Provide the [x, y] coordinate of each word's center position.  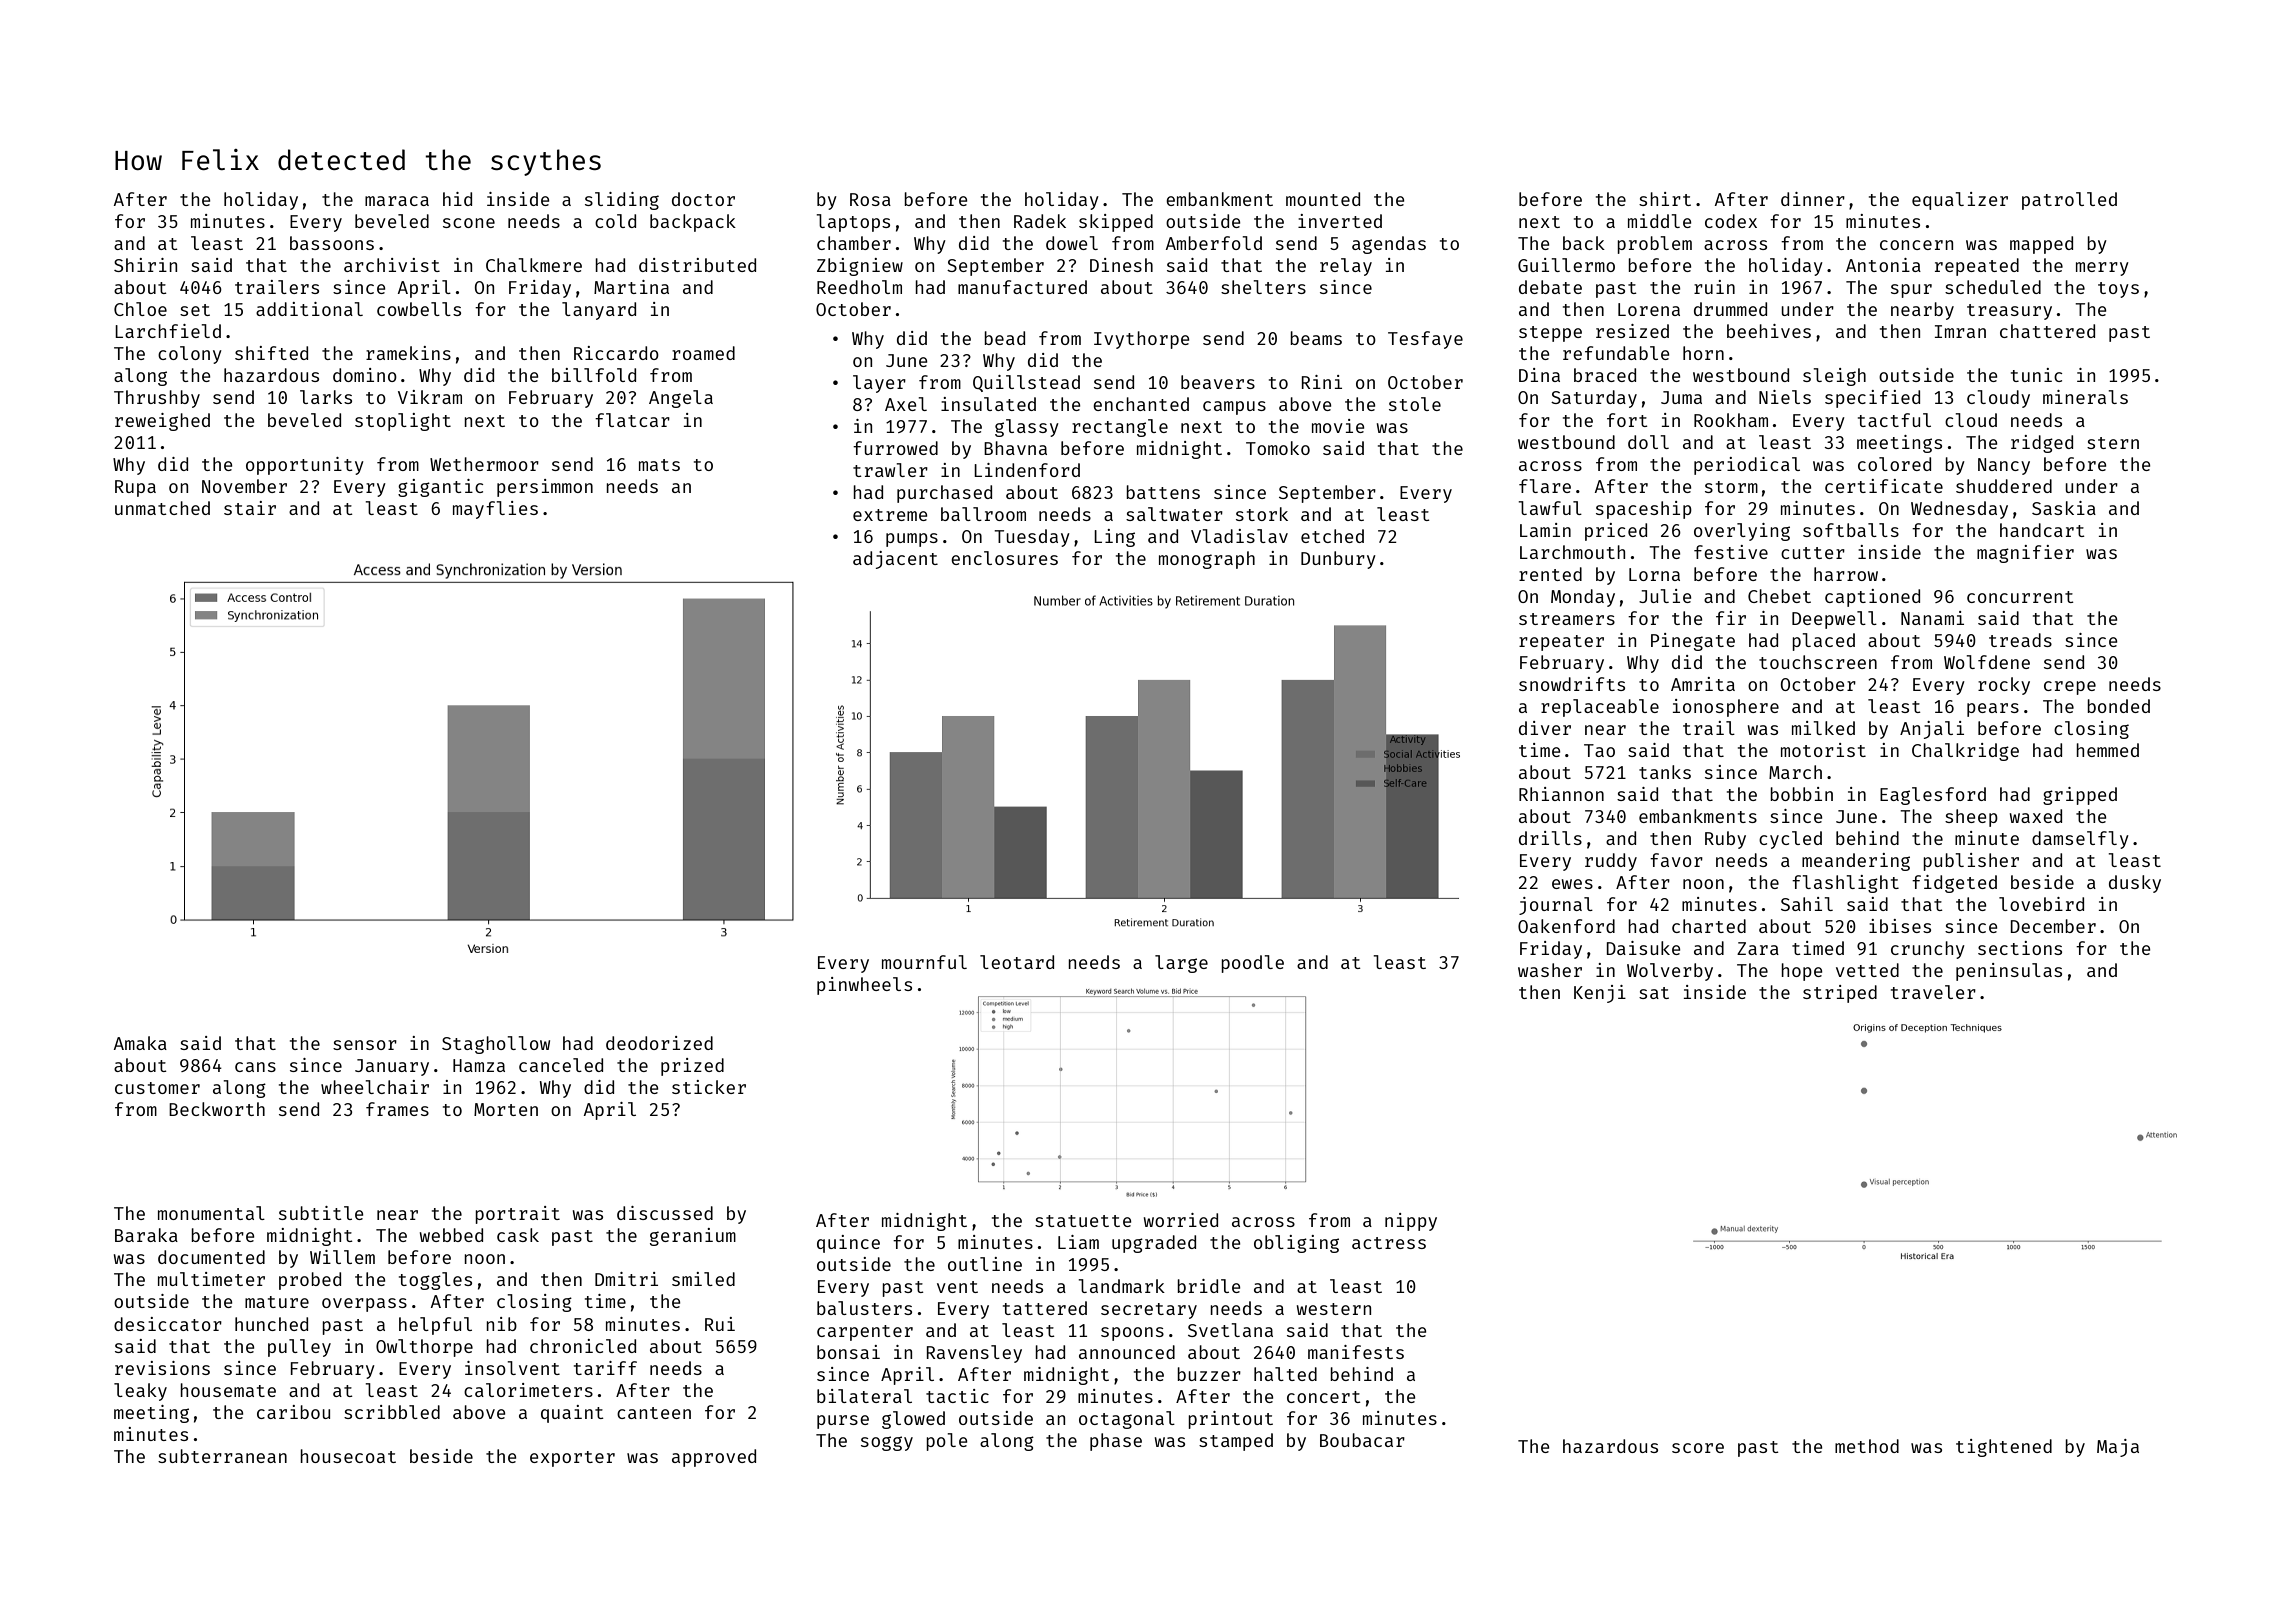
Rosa [870, 199]
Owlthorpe [424, 1348]
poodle [1252, 964]
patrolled [2069, 201]
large [1181, 964]
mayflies [495, 510]
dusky [2135, 884]
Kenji [1600, 994]
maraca [397, 201]
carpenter [865, 1333]
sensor [365, 1045]
